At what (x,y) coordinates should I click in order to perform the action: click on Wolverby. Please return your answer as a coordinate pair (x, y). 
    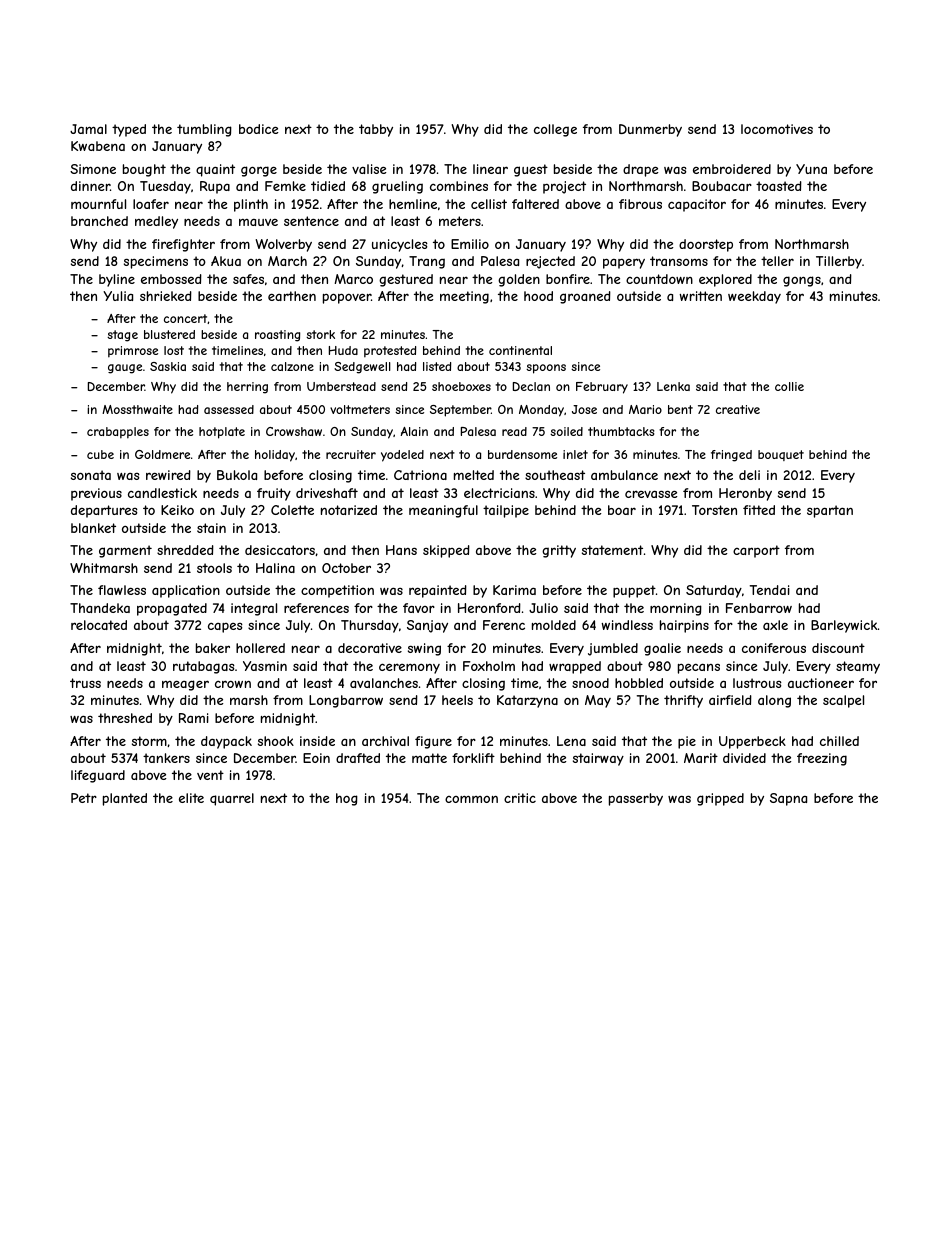
    Looking at the image, I should click on (283, 245).
